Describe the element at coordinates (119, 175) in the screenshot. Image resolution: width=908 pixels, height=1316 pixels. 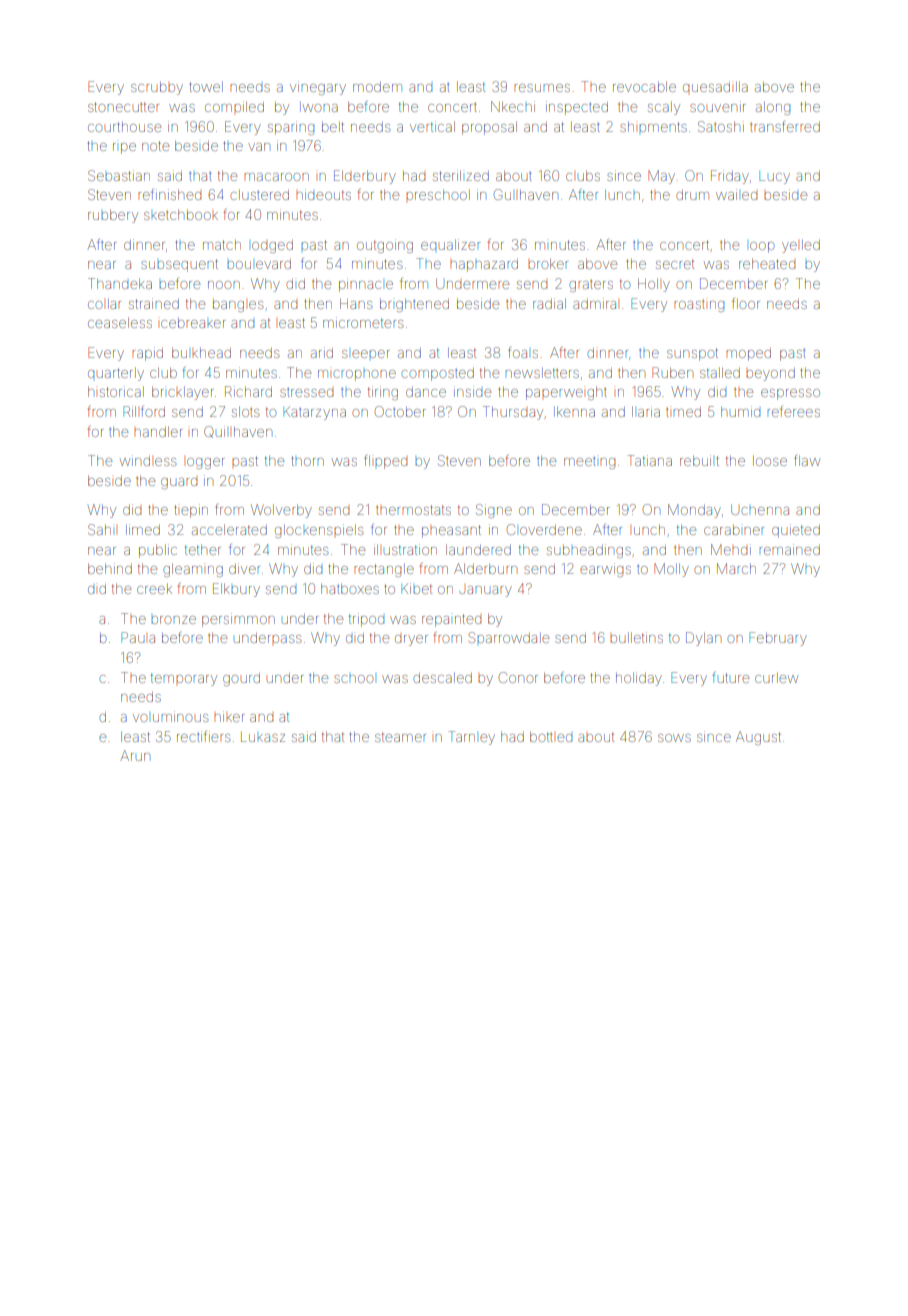
I see `Sebastian` at that location.
